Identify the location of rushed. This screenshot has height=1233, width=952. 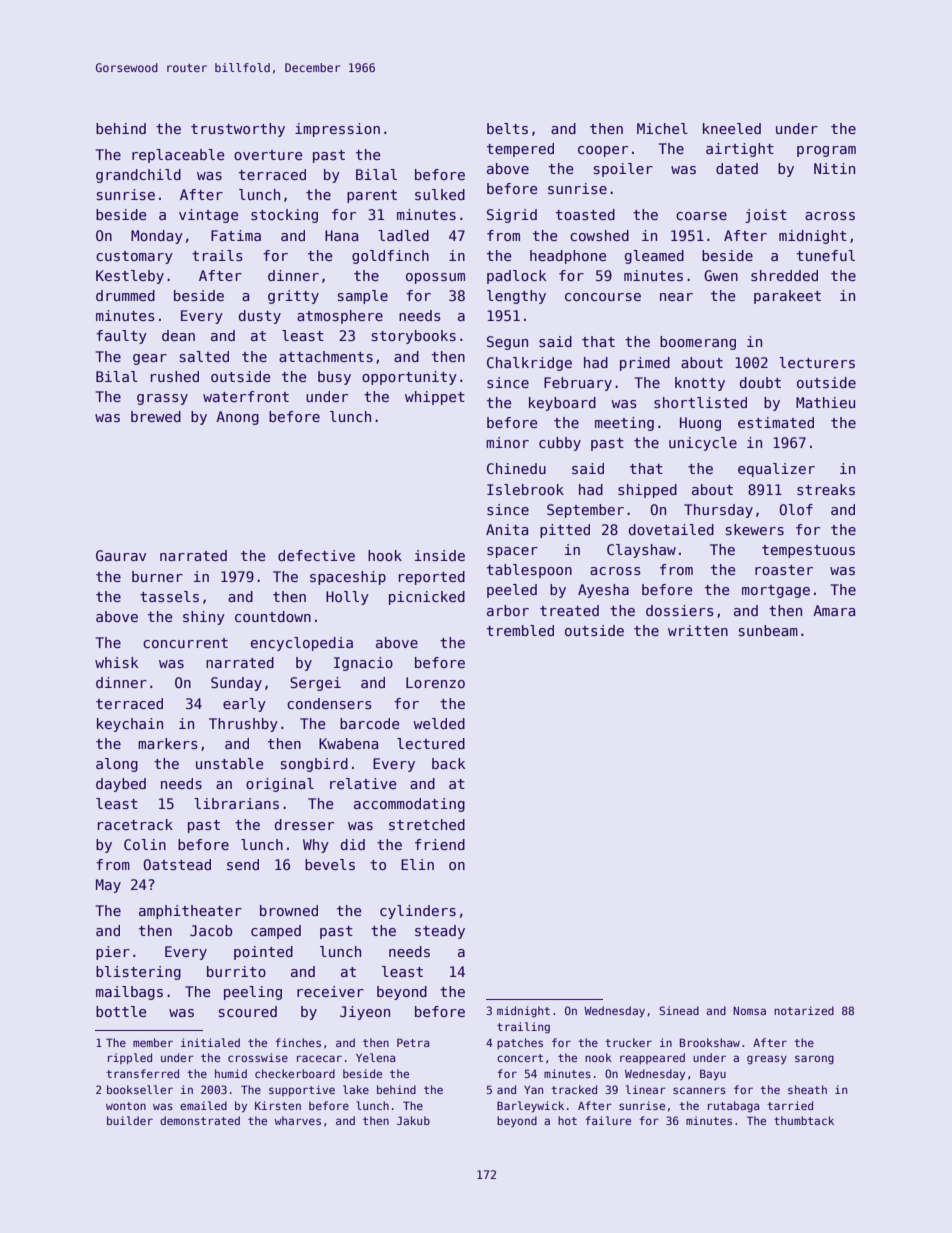
(175, 376).
